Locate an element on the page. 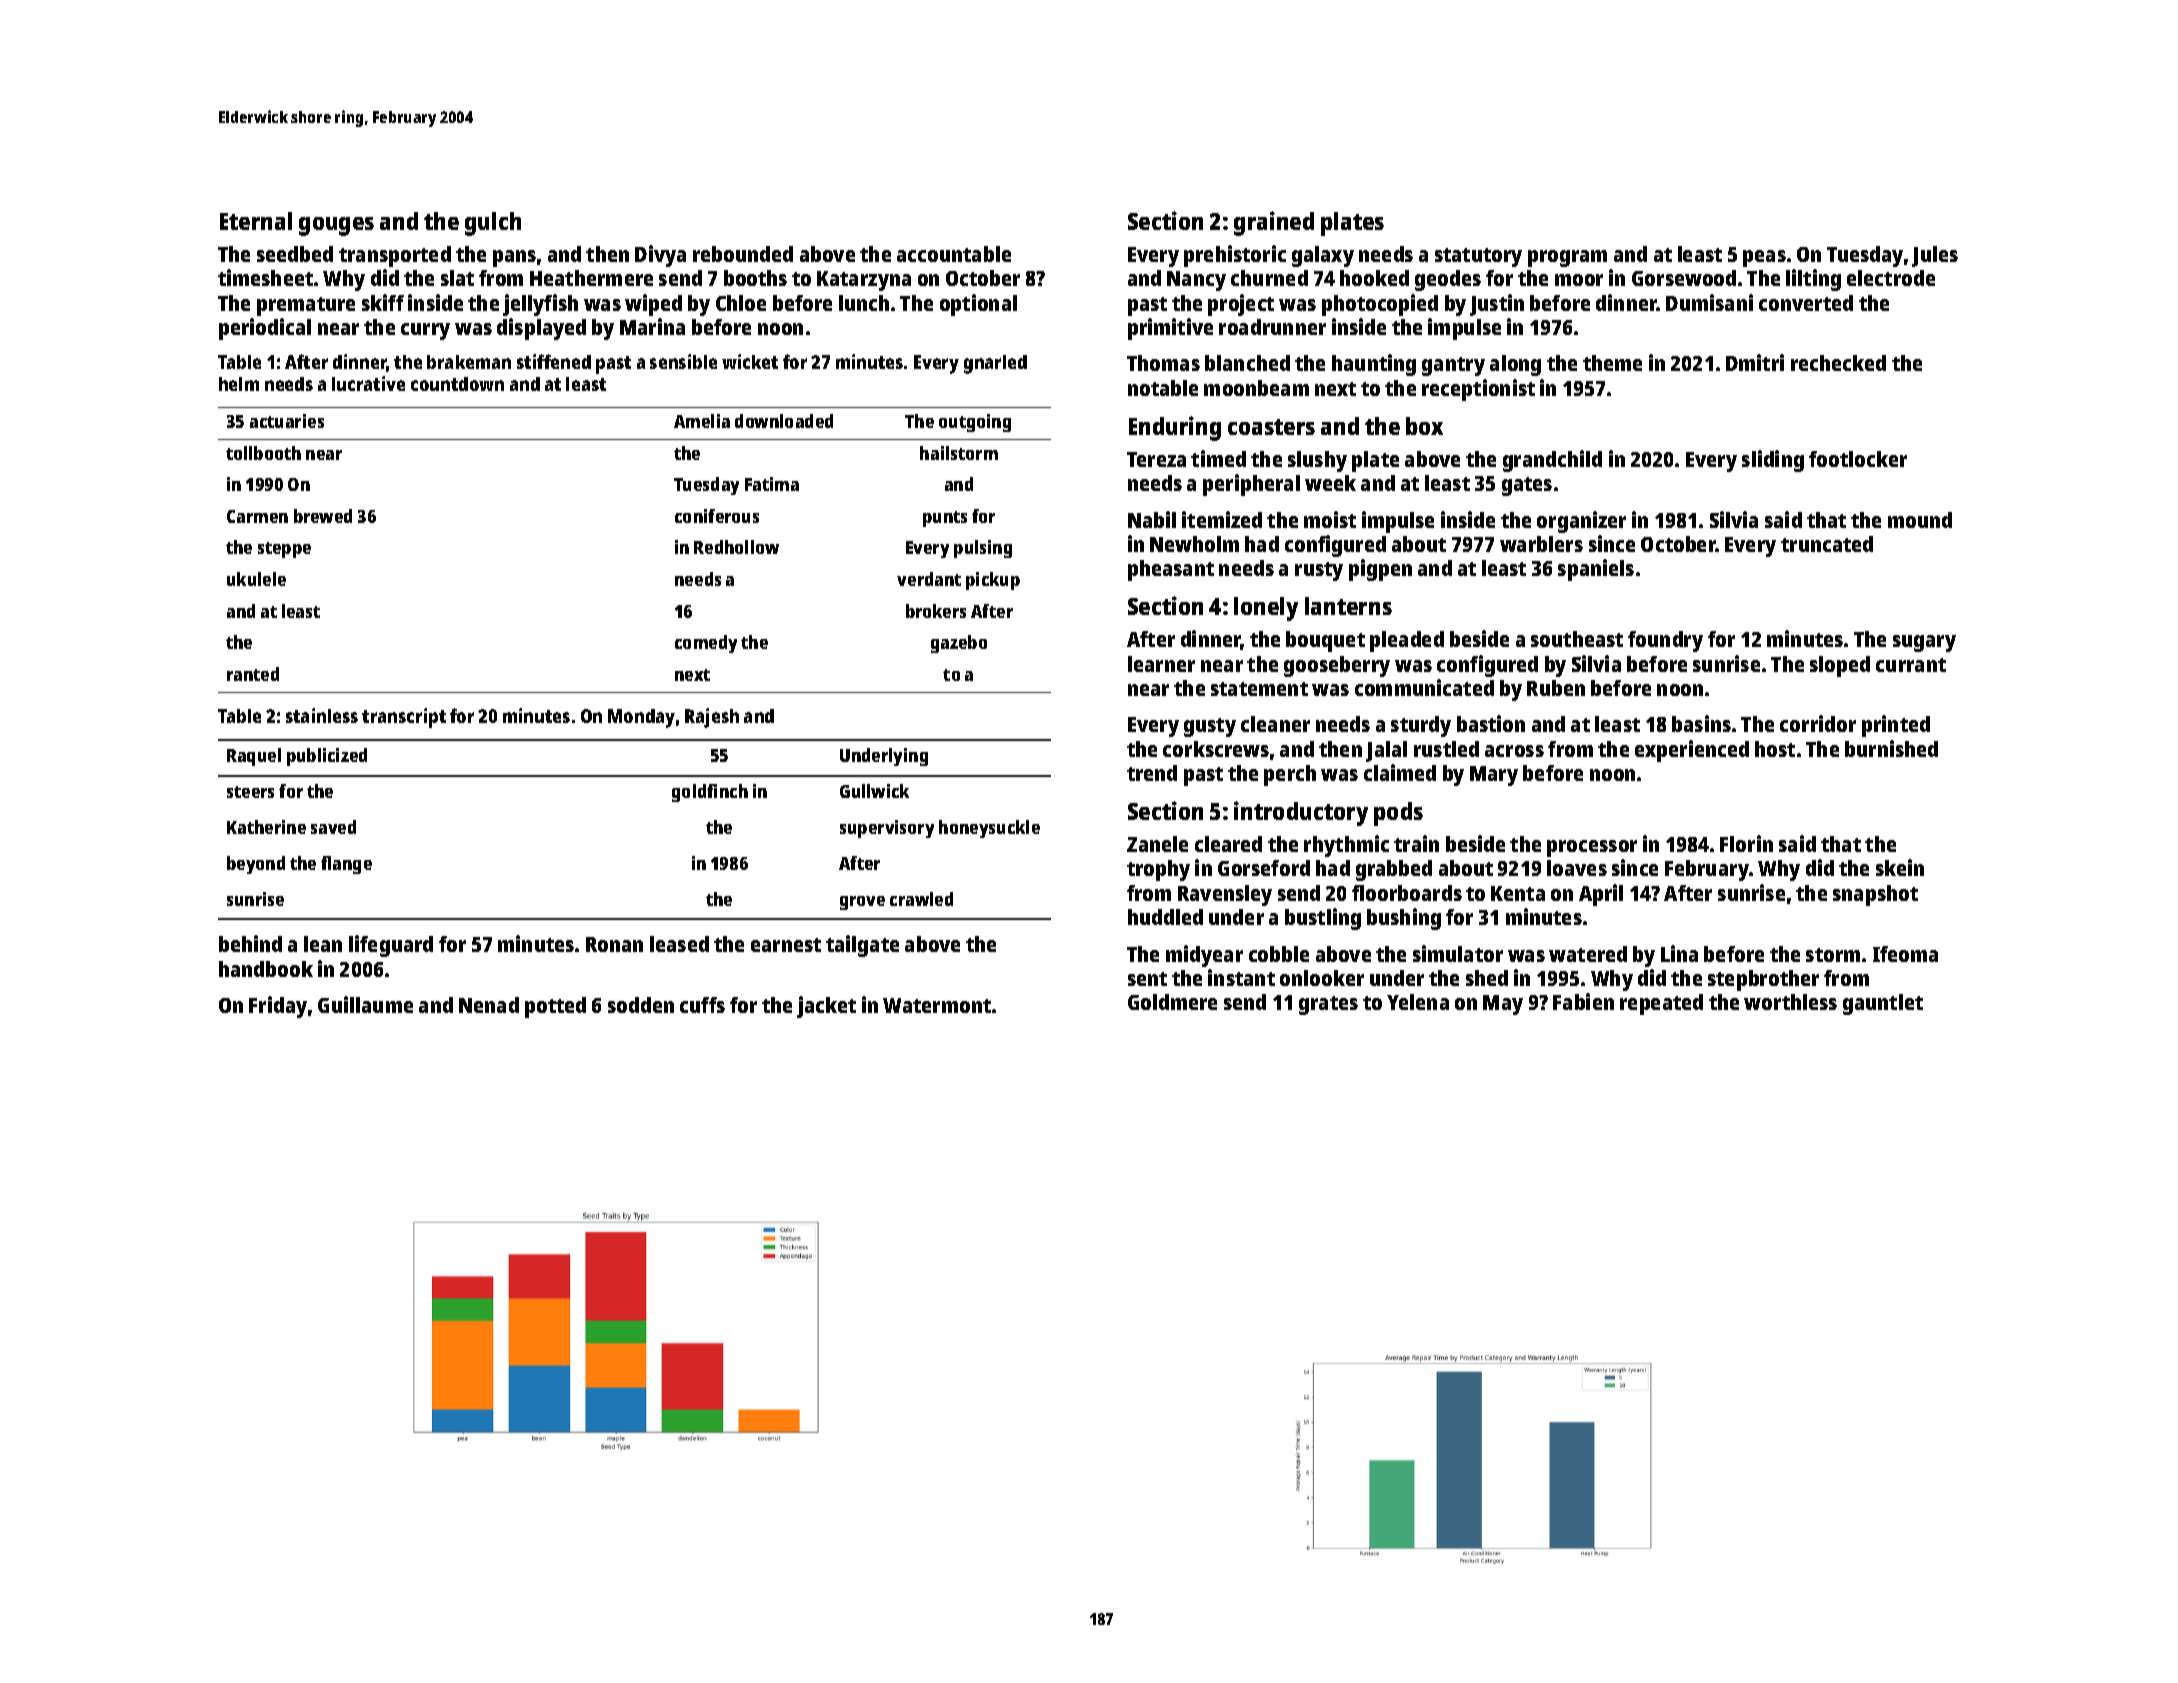 This document has width=2178, height=1683. leased is located at coordinates (679, 944).
